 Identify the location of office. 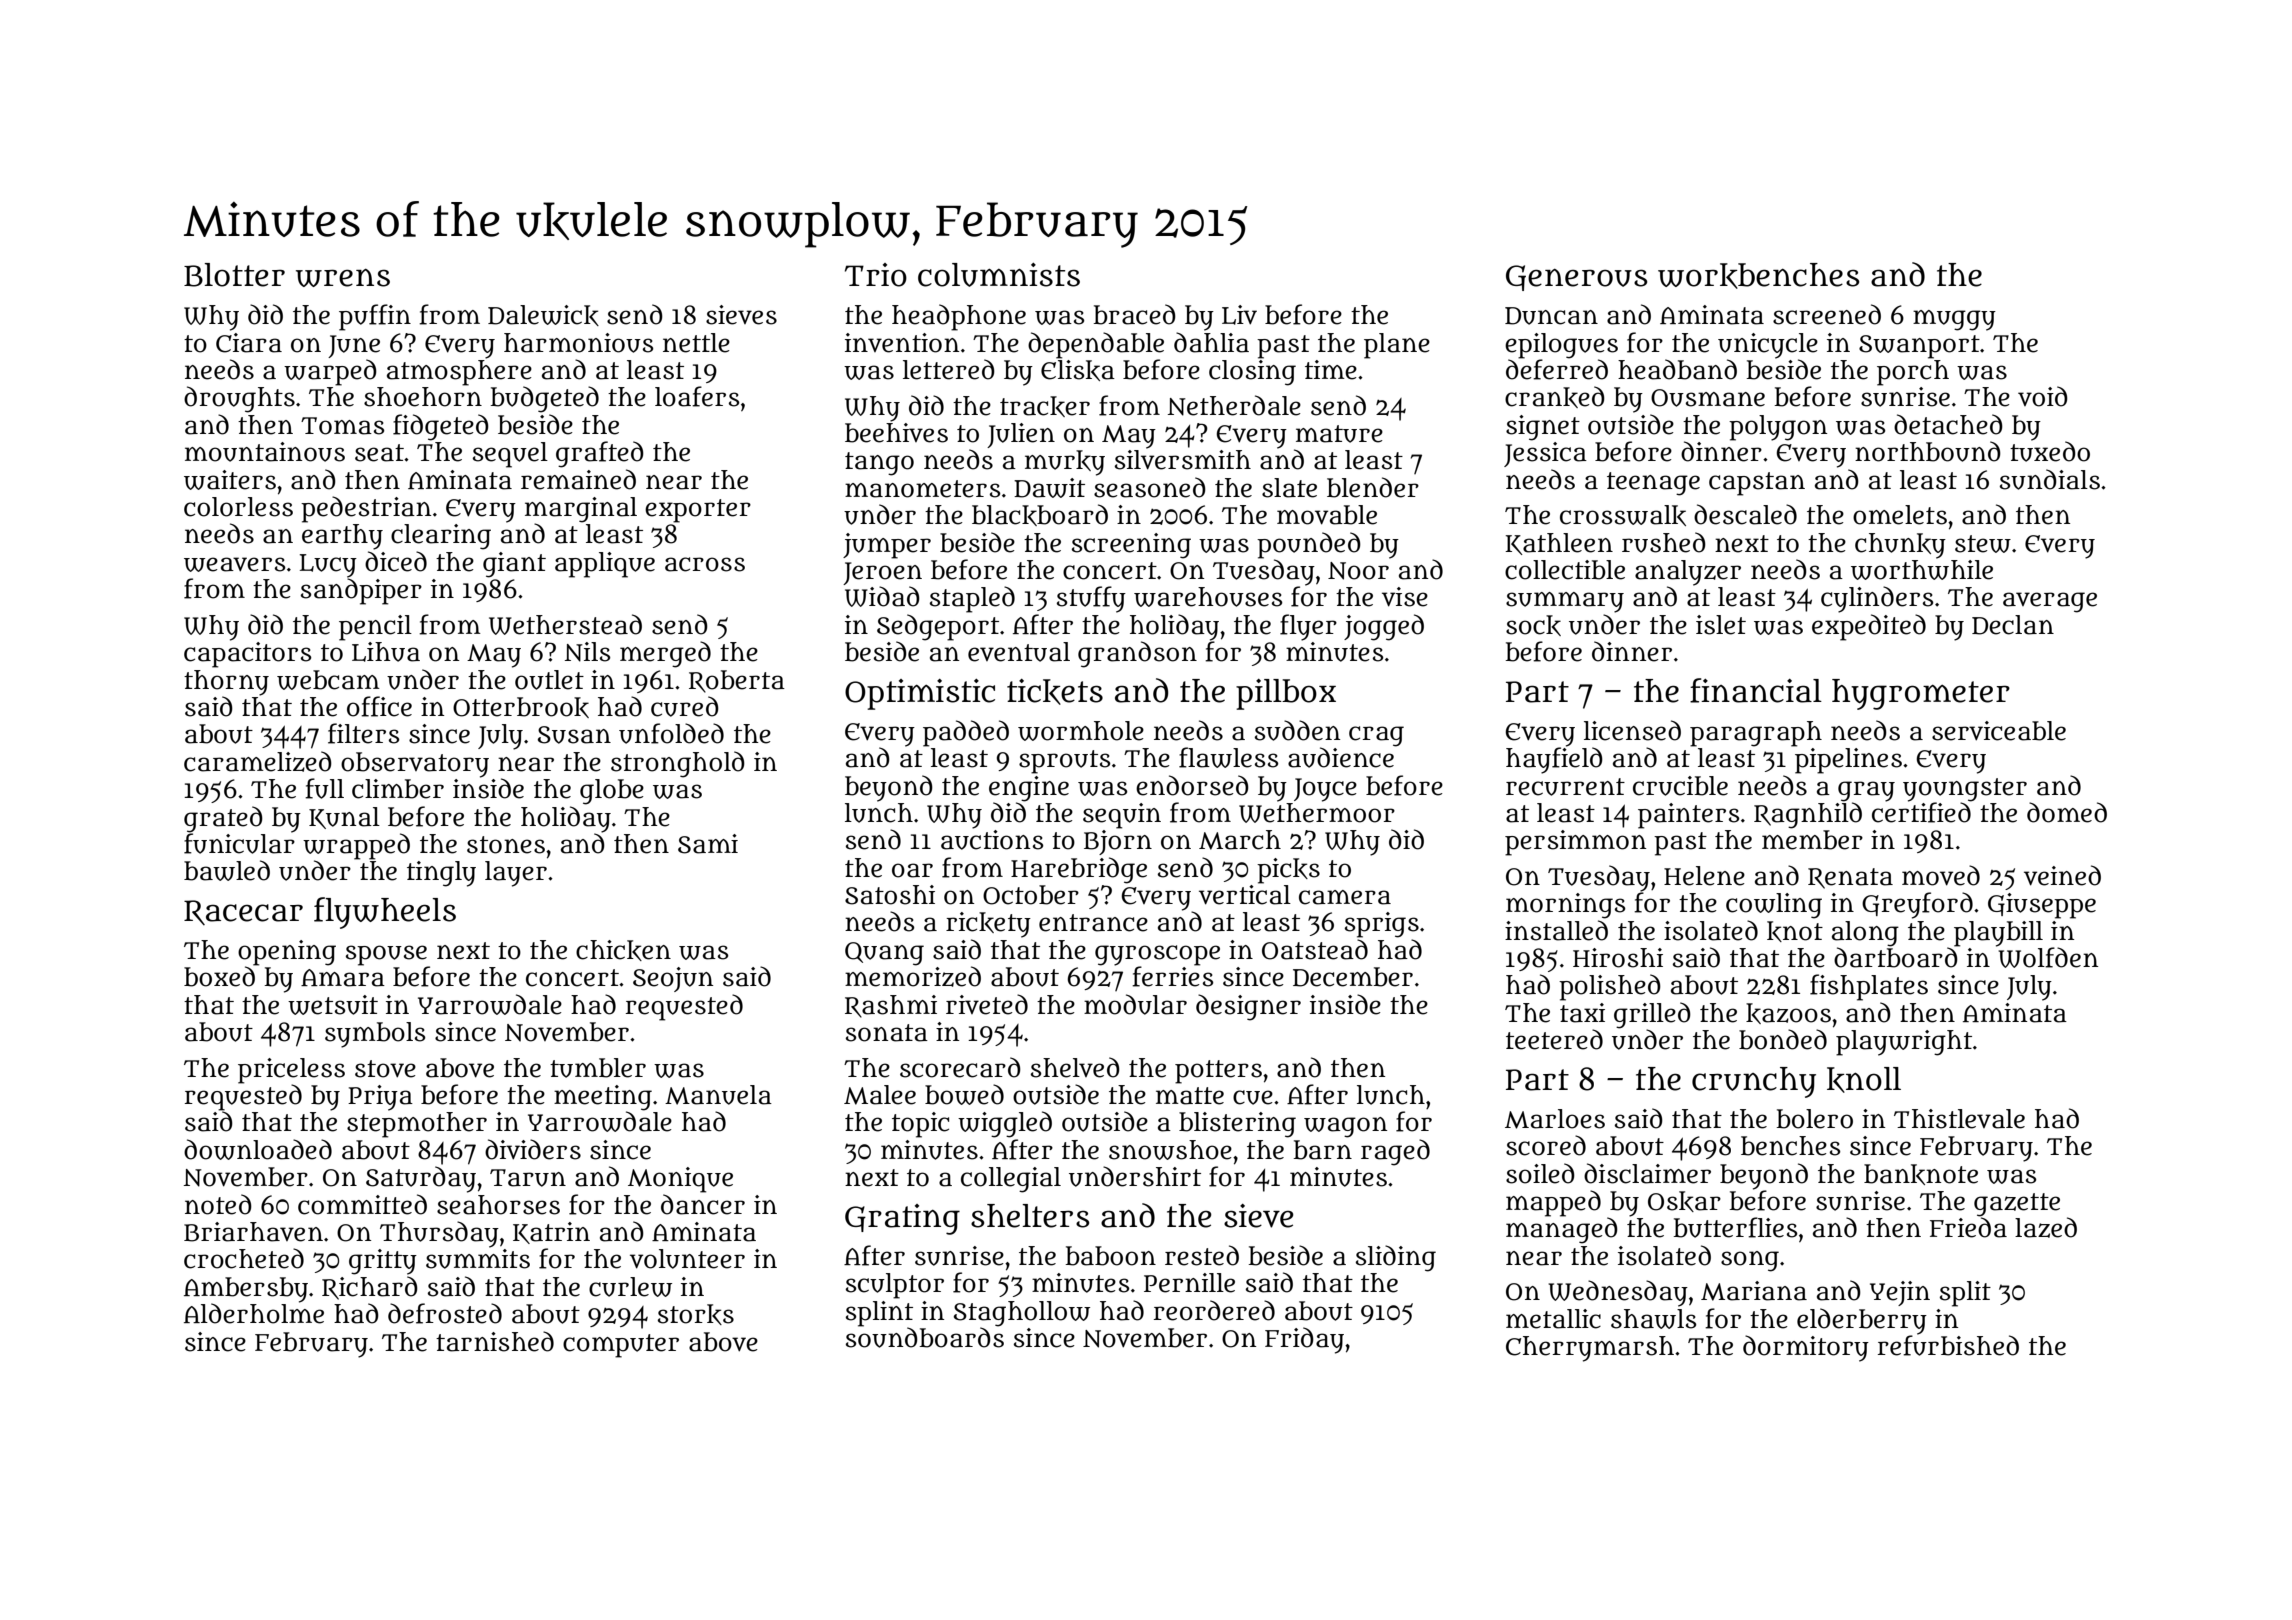
(379, 706).
